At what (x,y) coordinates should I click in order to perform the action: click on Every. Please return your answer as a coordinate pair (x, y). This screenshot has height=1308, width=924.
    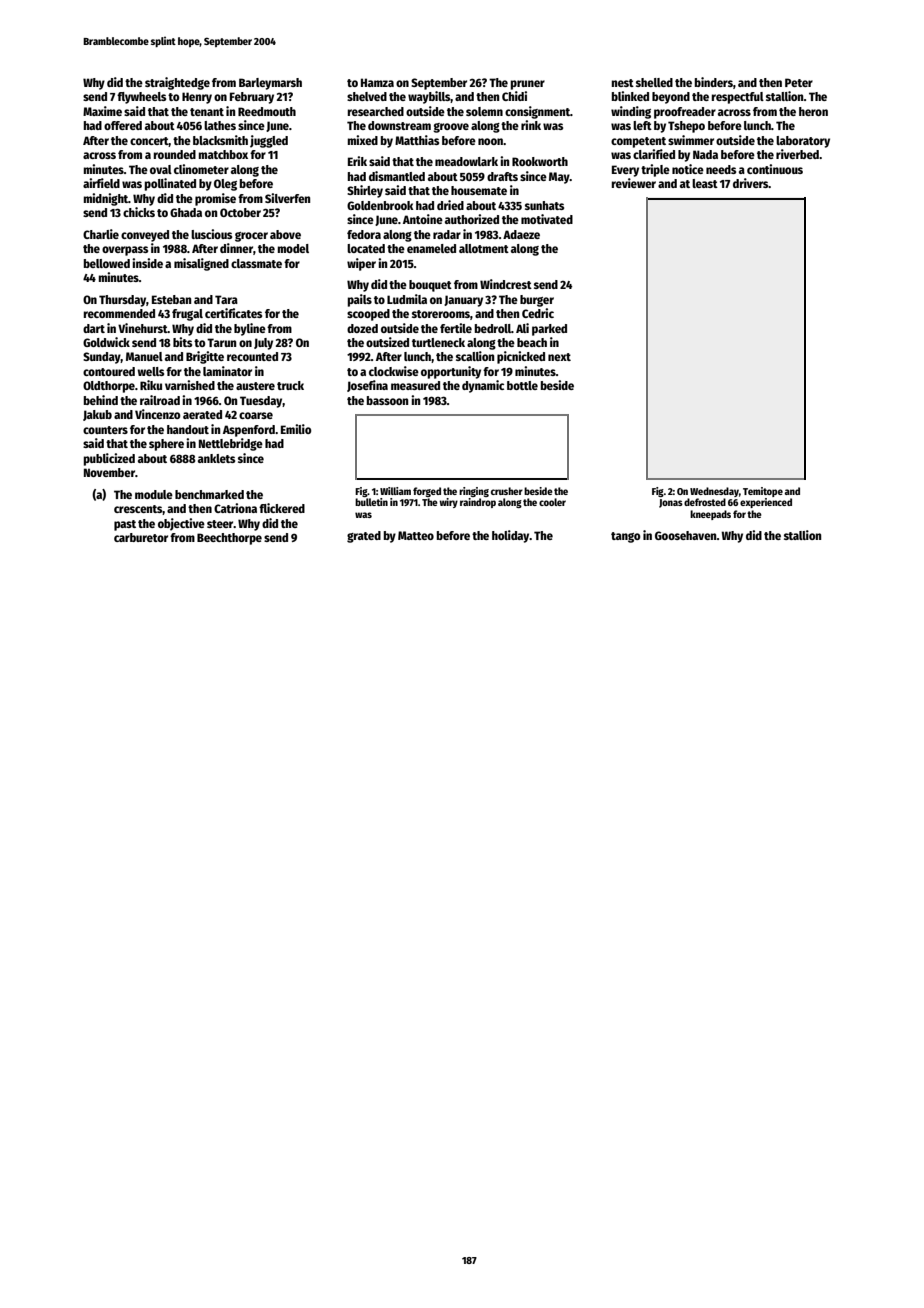
    Looking at the image, I should click on (625, 171).
